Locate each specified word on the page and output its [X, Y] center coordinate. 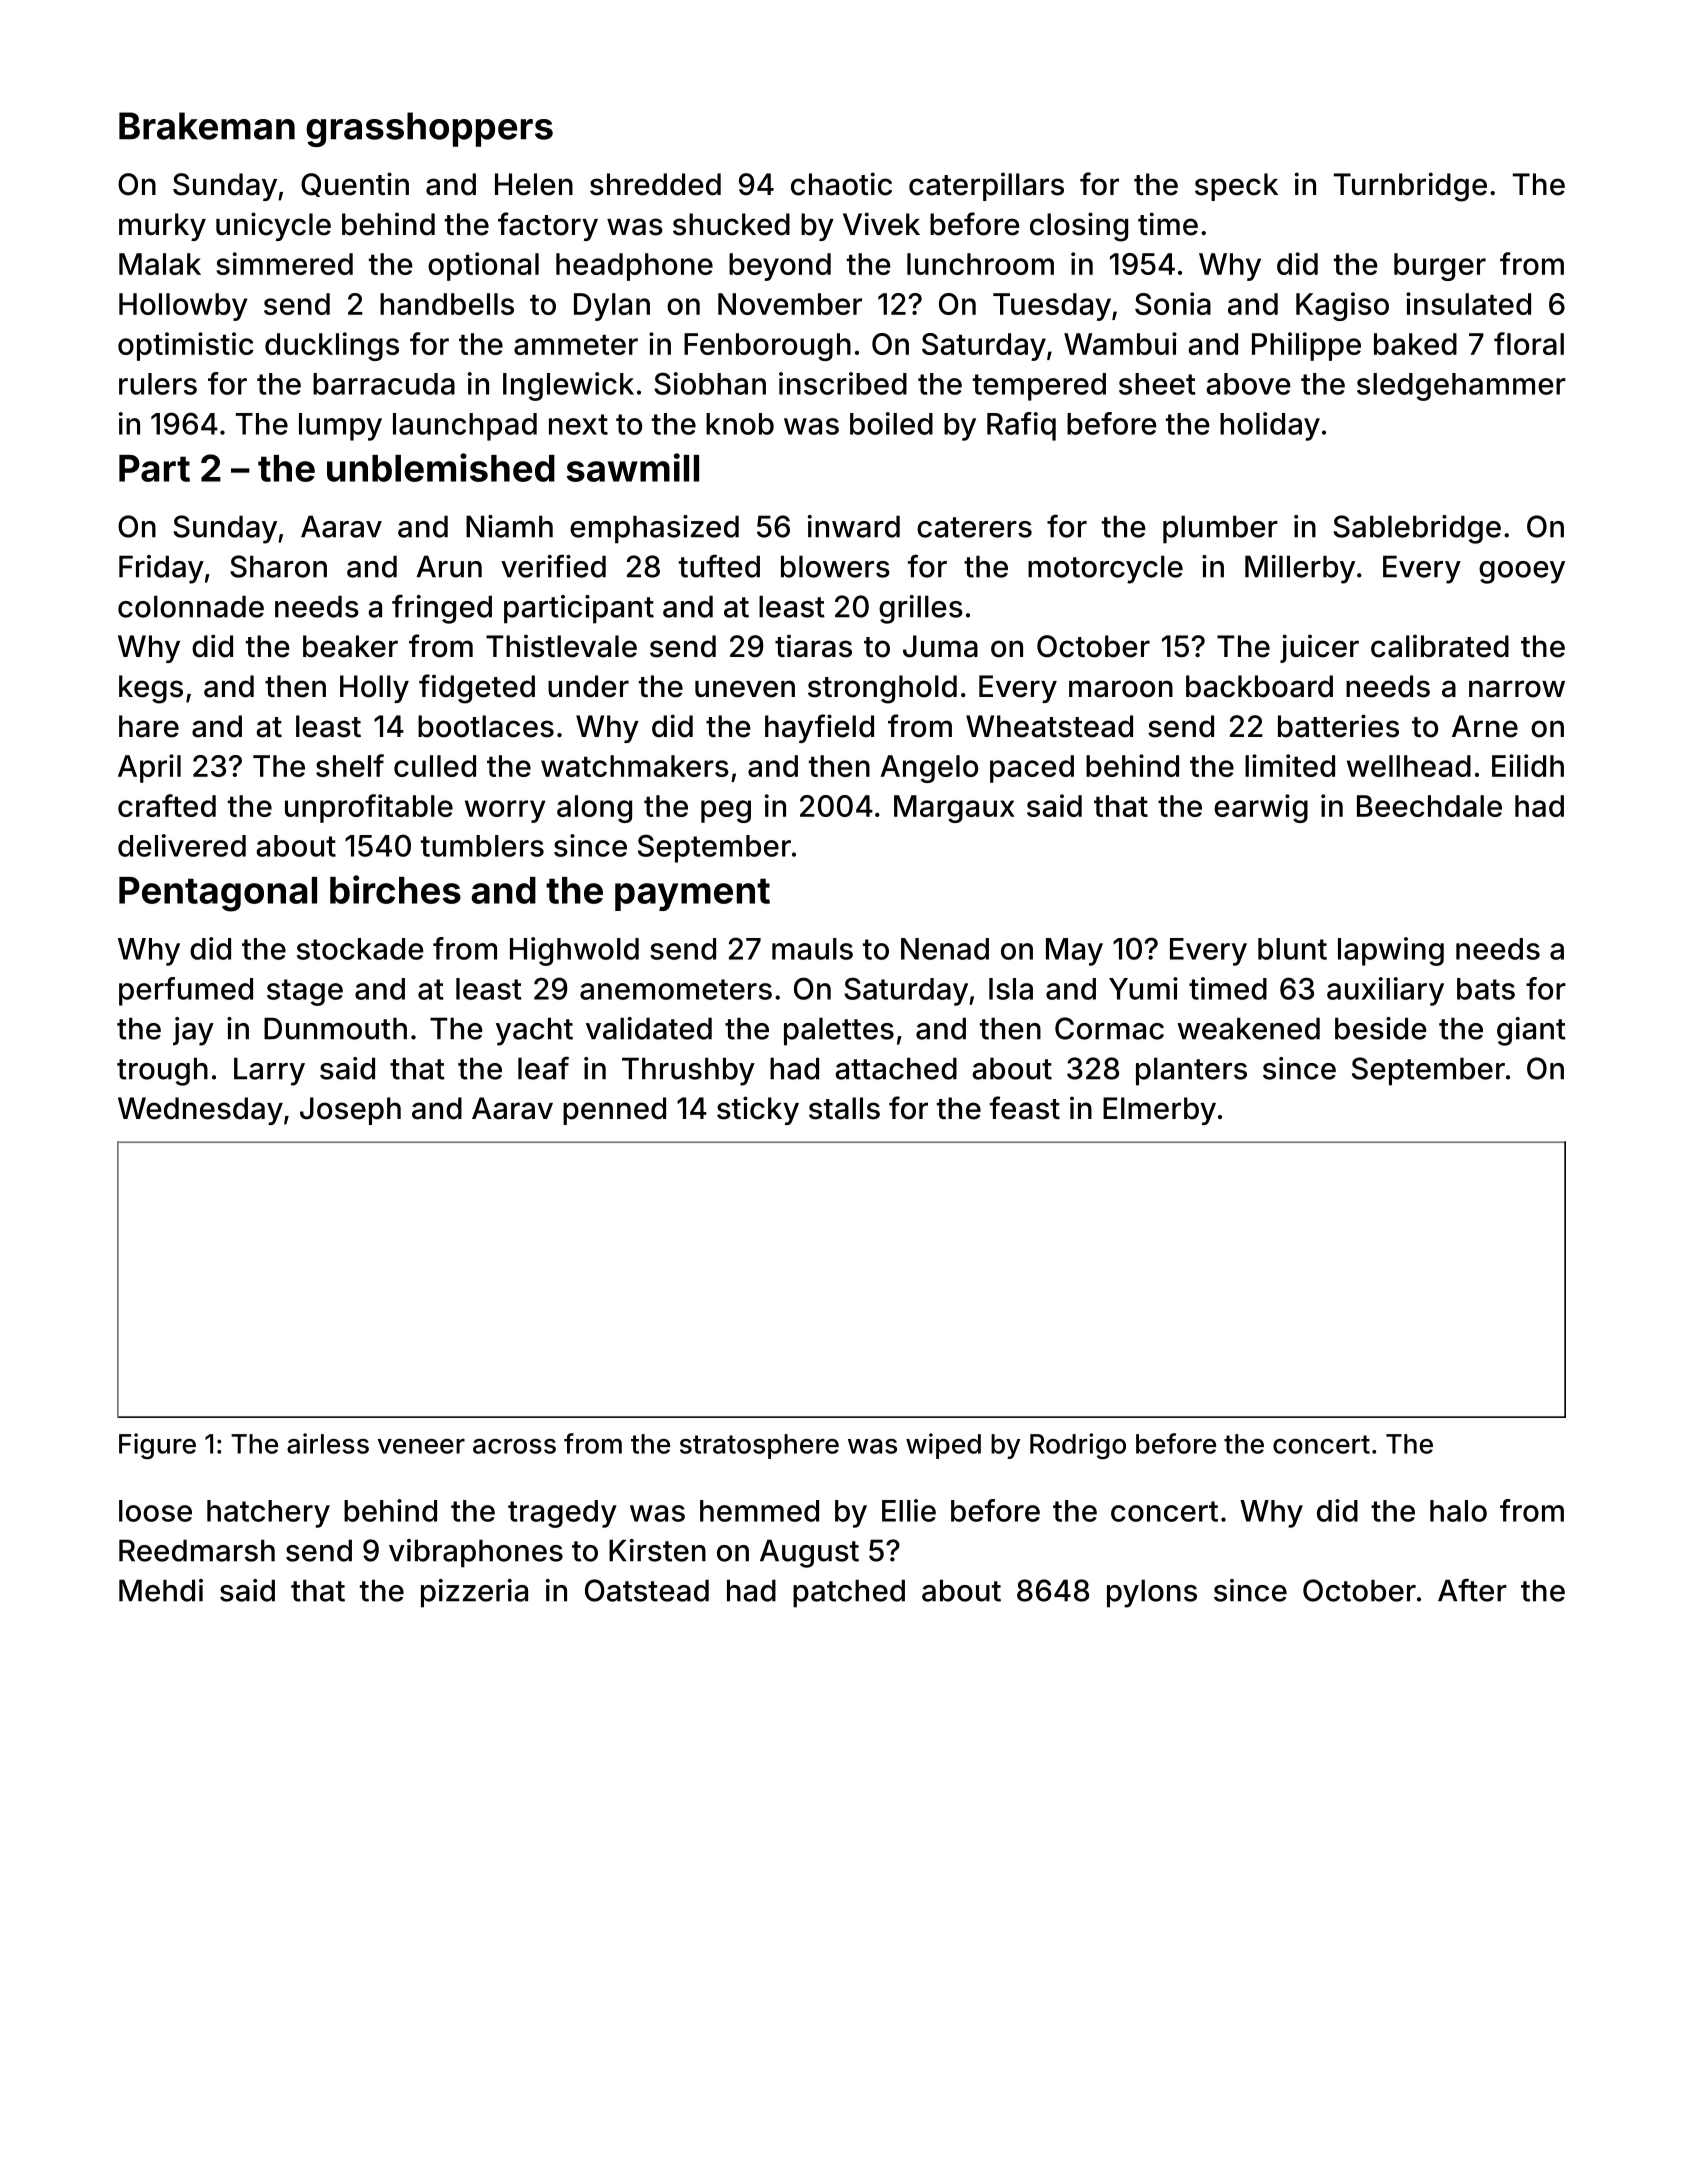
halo [1458, 1511]
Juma [940, 646]
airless [328, 1443]
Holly [374, 689]
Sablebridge [1417, 529]
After [1472, 1590]
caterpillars [986, 186]
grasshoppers [429, 129]
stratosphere [759, 1446]
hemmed [759, 1511]
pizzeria [474, 1593]
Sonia [1173, 303]
